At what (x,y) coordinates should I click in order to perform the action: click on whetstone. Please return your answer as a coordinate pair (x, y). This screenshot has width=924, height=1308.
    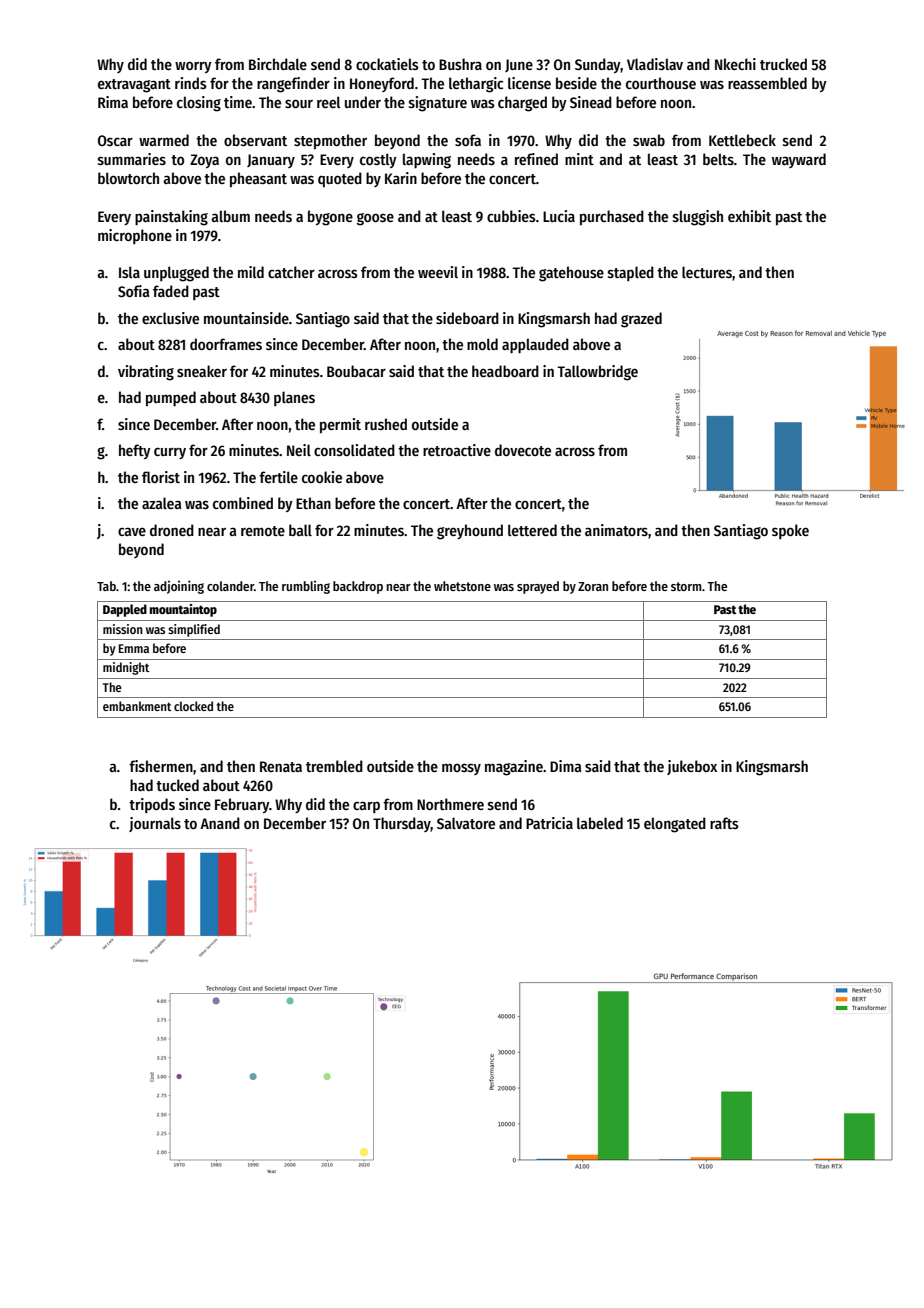
    Looking at the image, I should click on (462, 586).
